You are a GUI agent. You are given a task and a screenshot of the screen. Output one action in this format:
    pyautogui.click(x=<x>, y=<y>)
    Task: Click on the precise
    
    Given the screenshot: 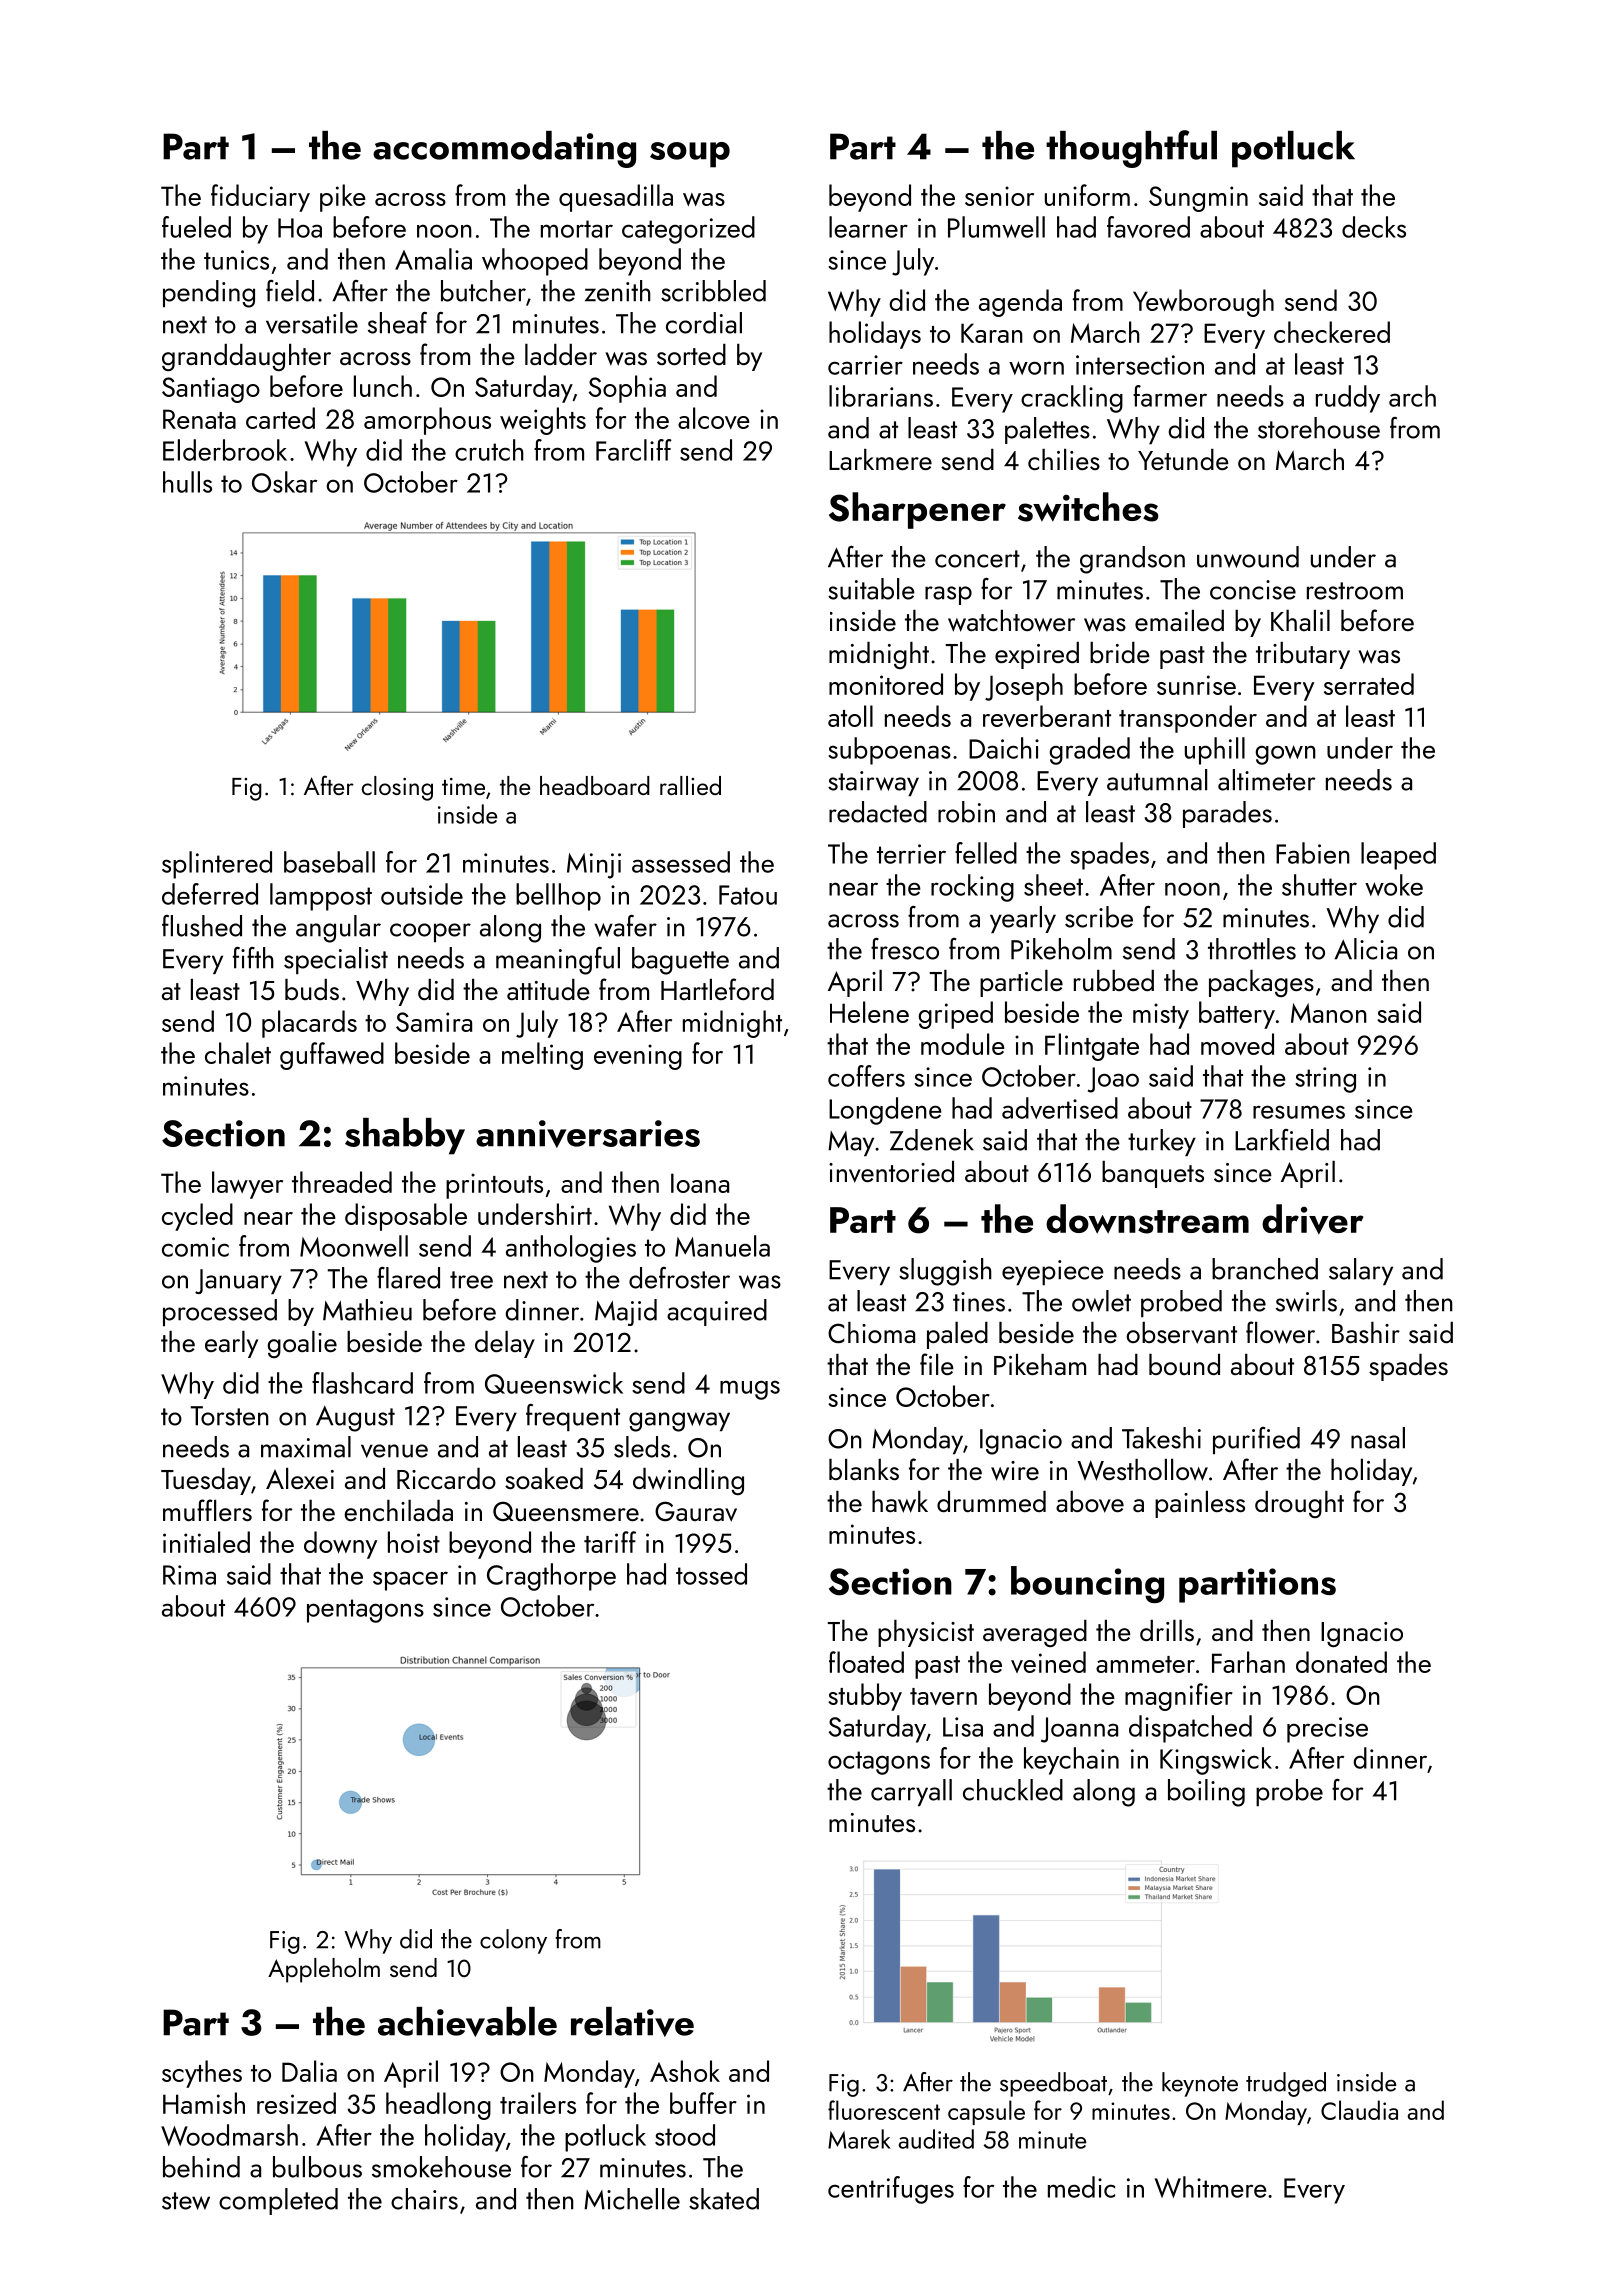 What is the action you would take?
    pyautogui.click(x=1327, y=1730)
